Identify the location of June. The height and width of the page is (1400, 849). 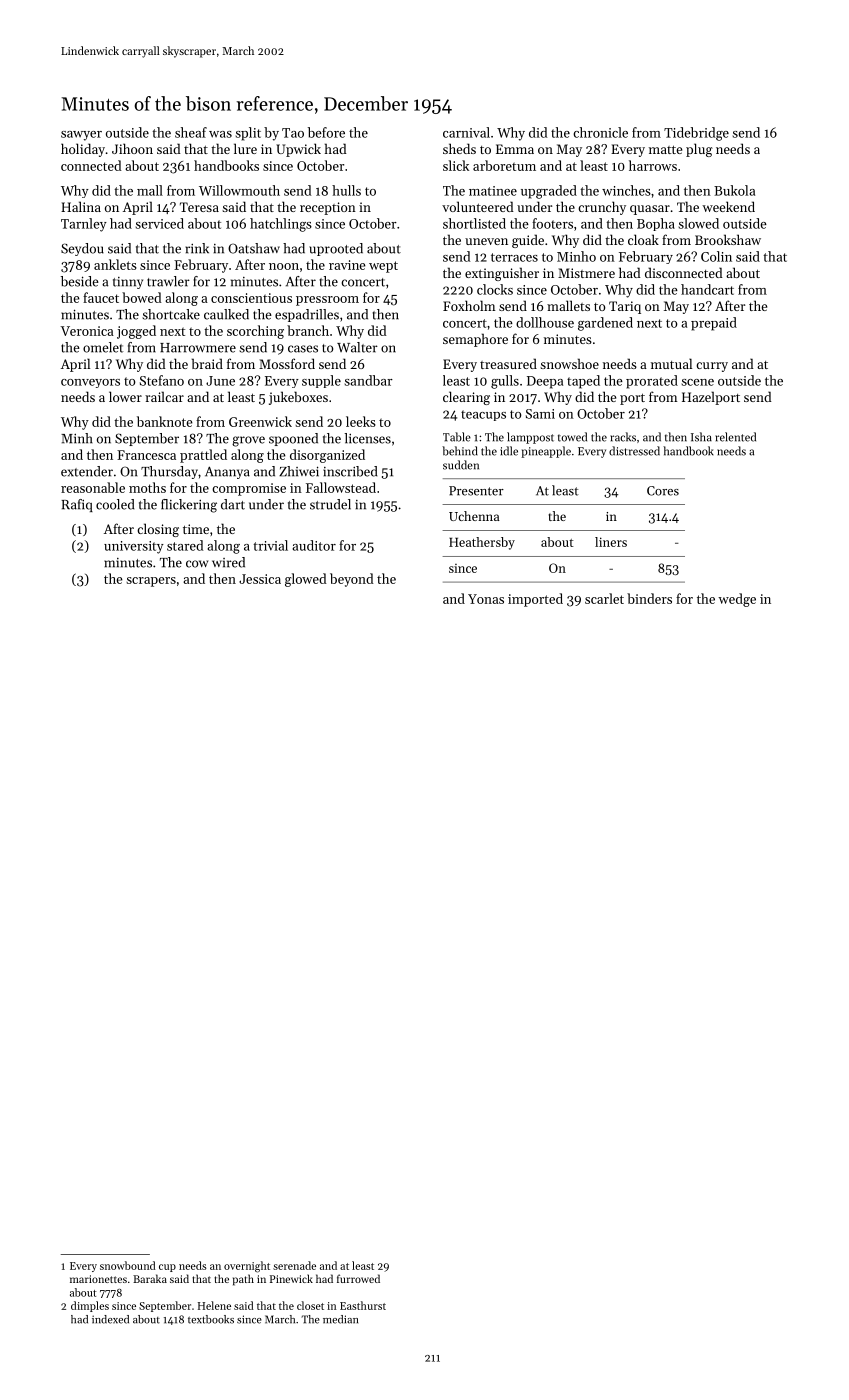
(220, 381).
